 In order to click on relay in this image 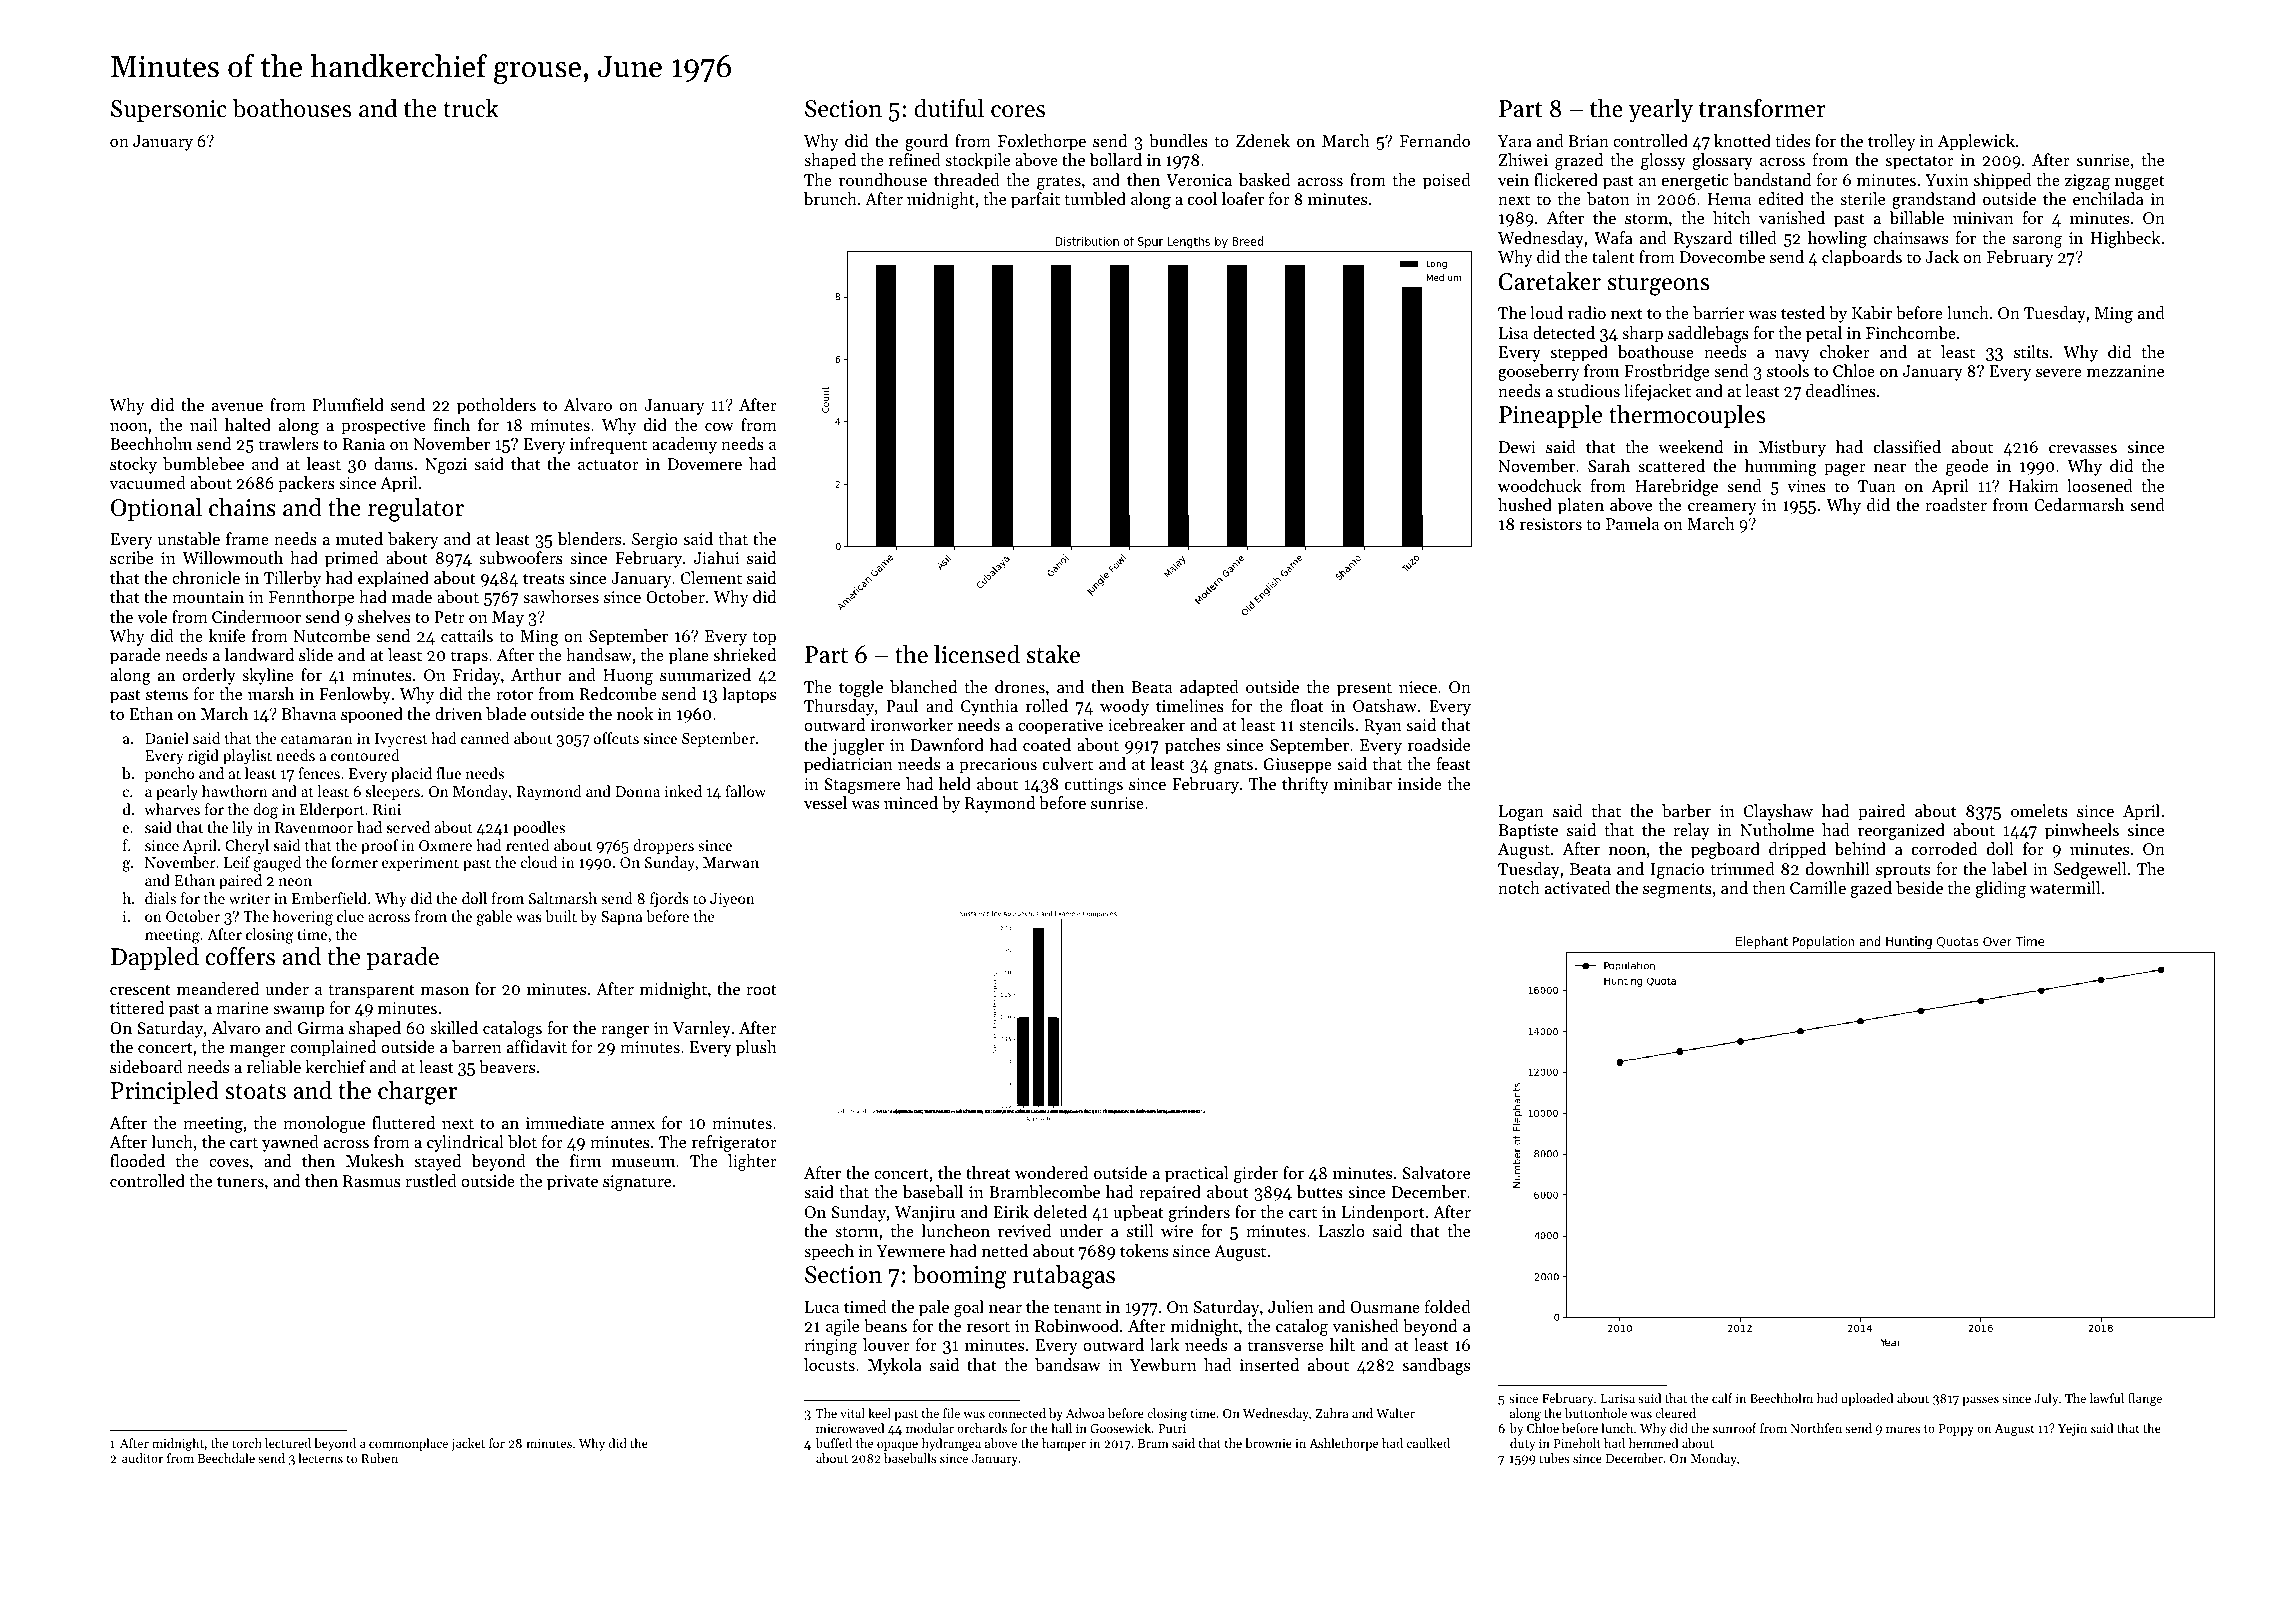, I will do `click(1691, 831)`.
